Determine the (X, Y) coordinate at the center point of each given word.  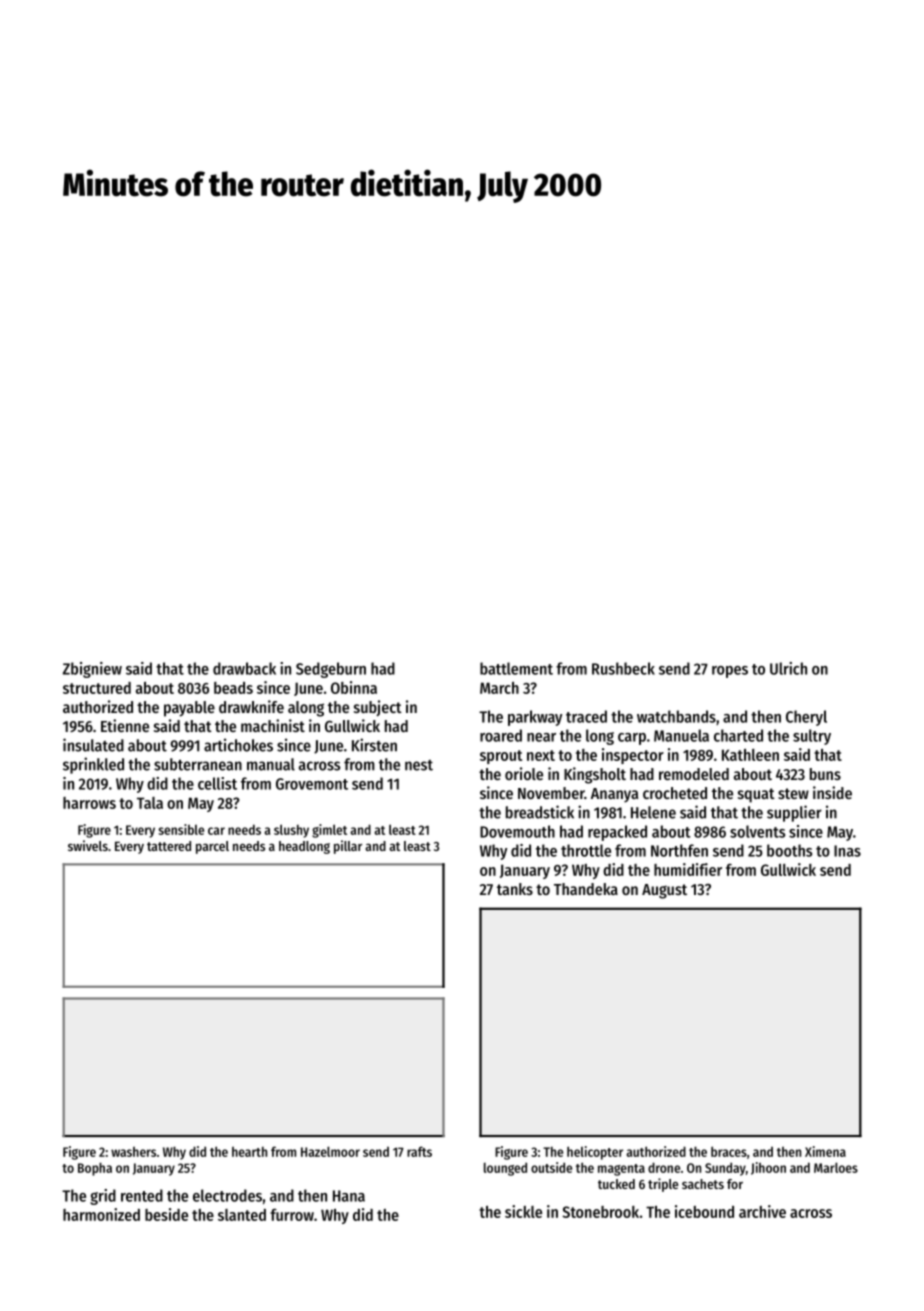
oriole (524, 773)
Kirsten (374, 745)
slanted (242, 1215)
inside (832, 792)
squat (756, 795)
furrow (292, 1214)
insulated (93, 745)
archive (762, 1211)
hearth (249, 1152)
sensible (181, 829)
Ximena (825, 1151)
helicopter (595, 1153)
